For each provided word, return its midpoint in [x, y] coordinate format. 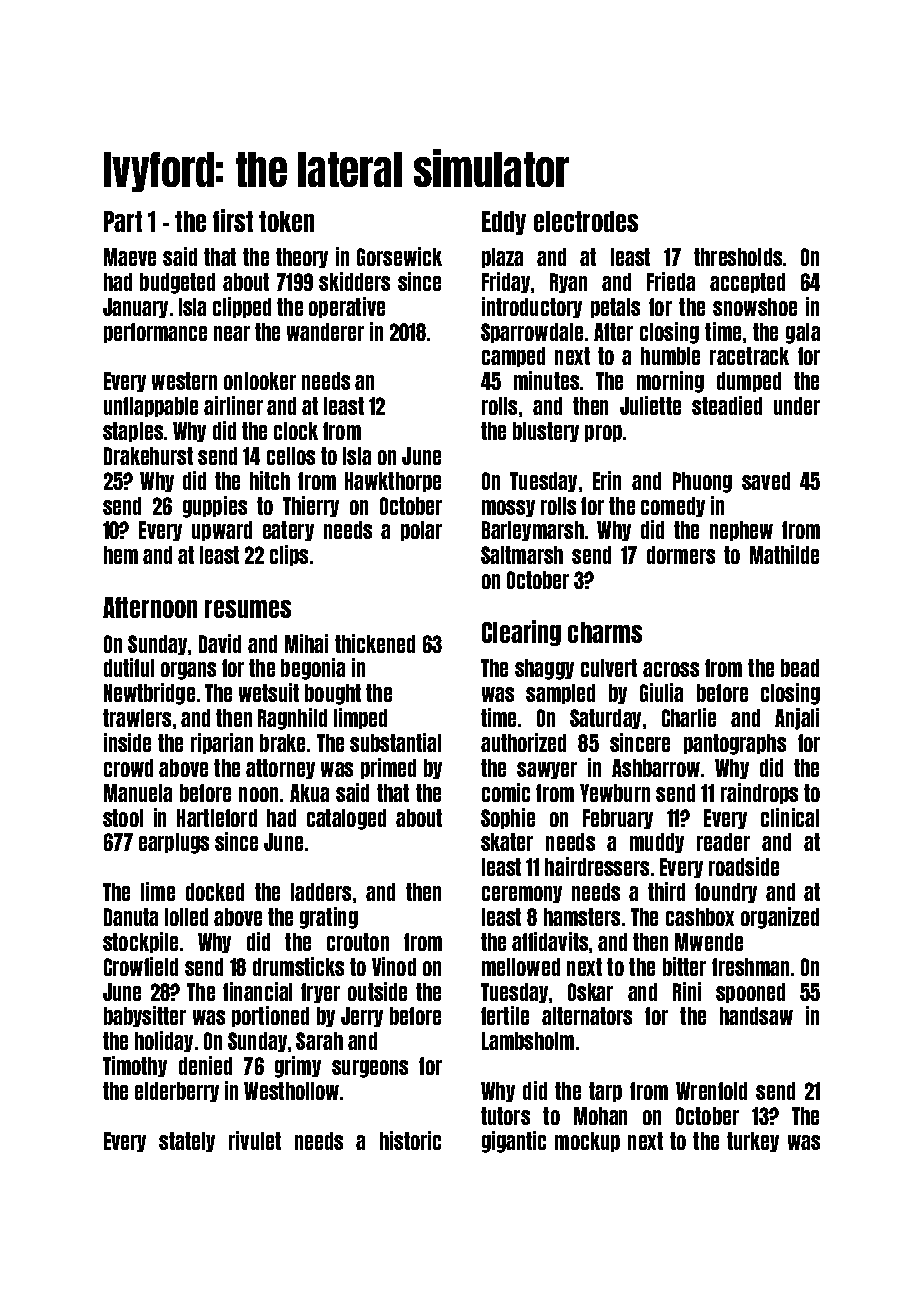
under [797, 406]
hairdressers [597, 866]
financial [257, 991]
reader [723, 842]
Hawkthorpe [393, 482]
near [232, 333]
